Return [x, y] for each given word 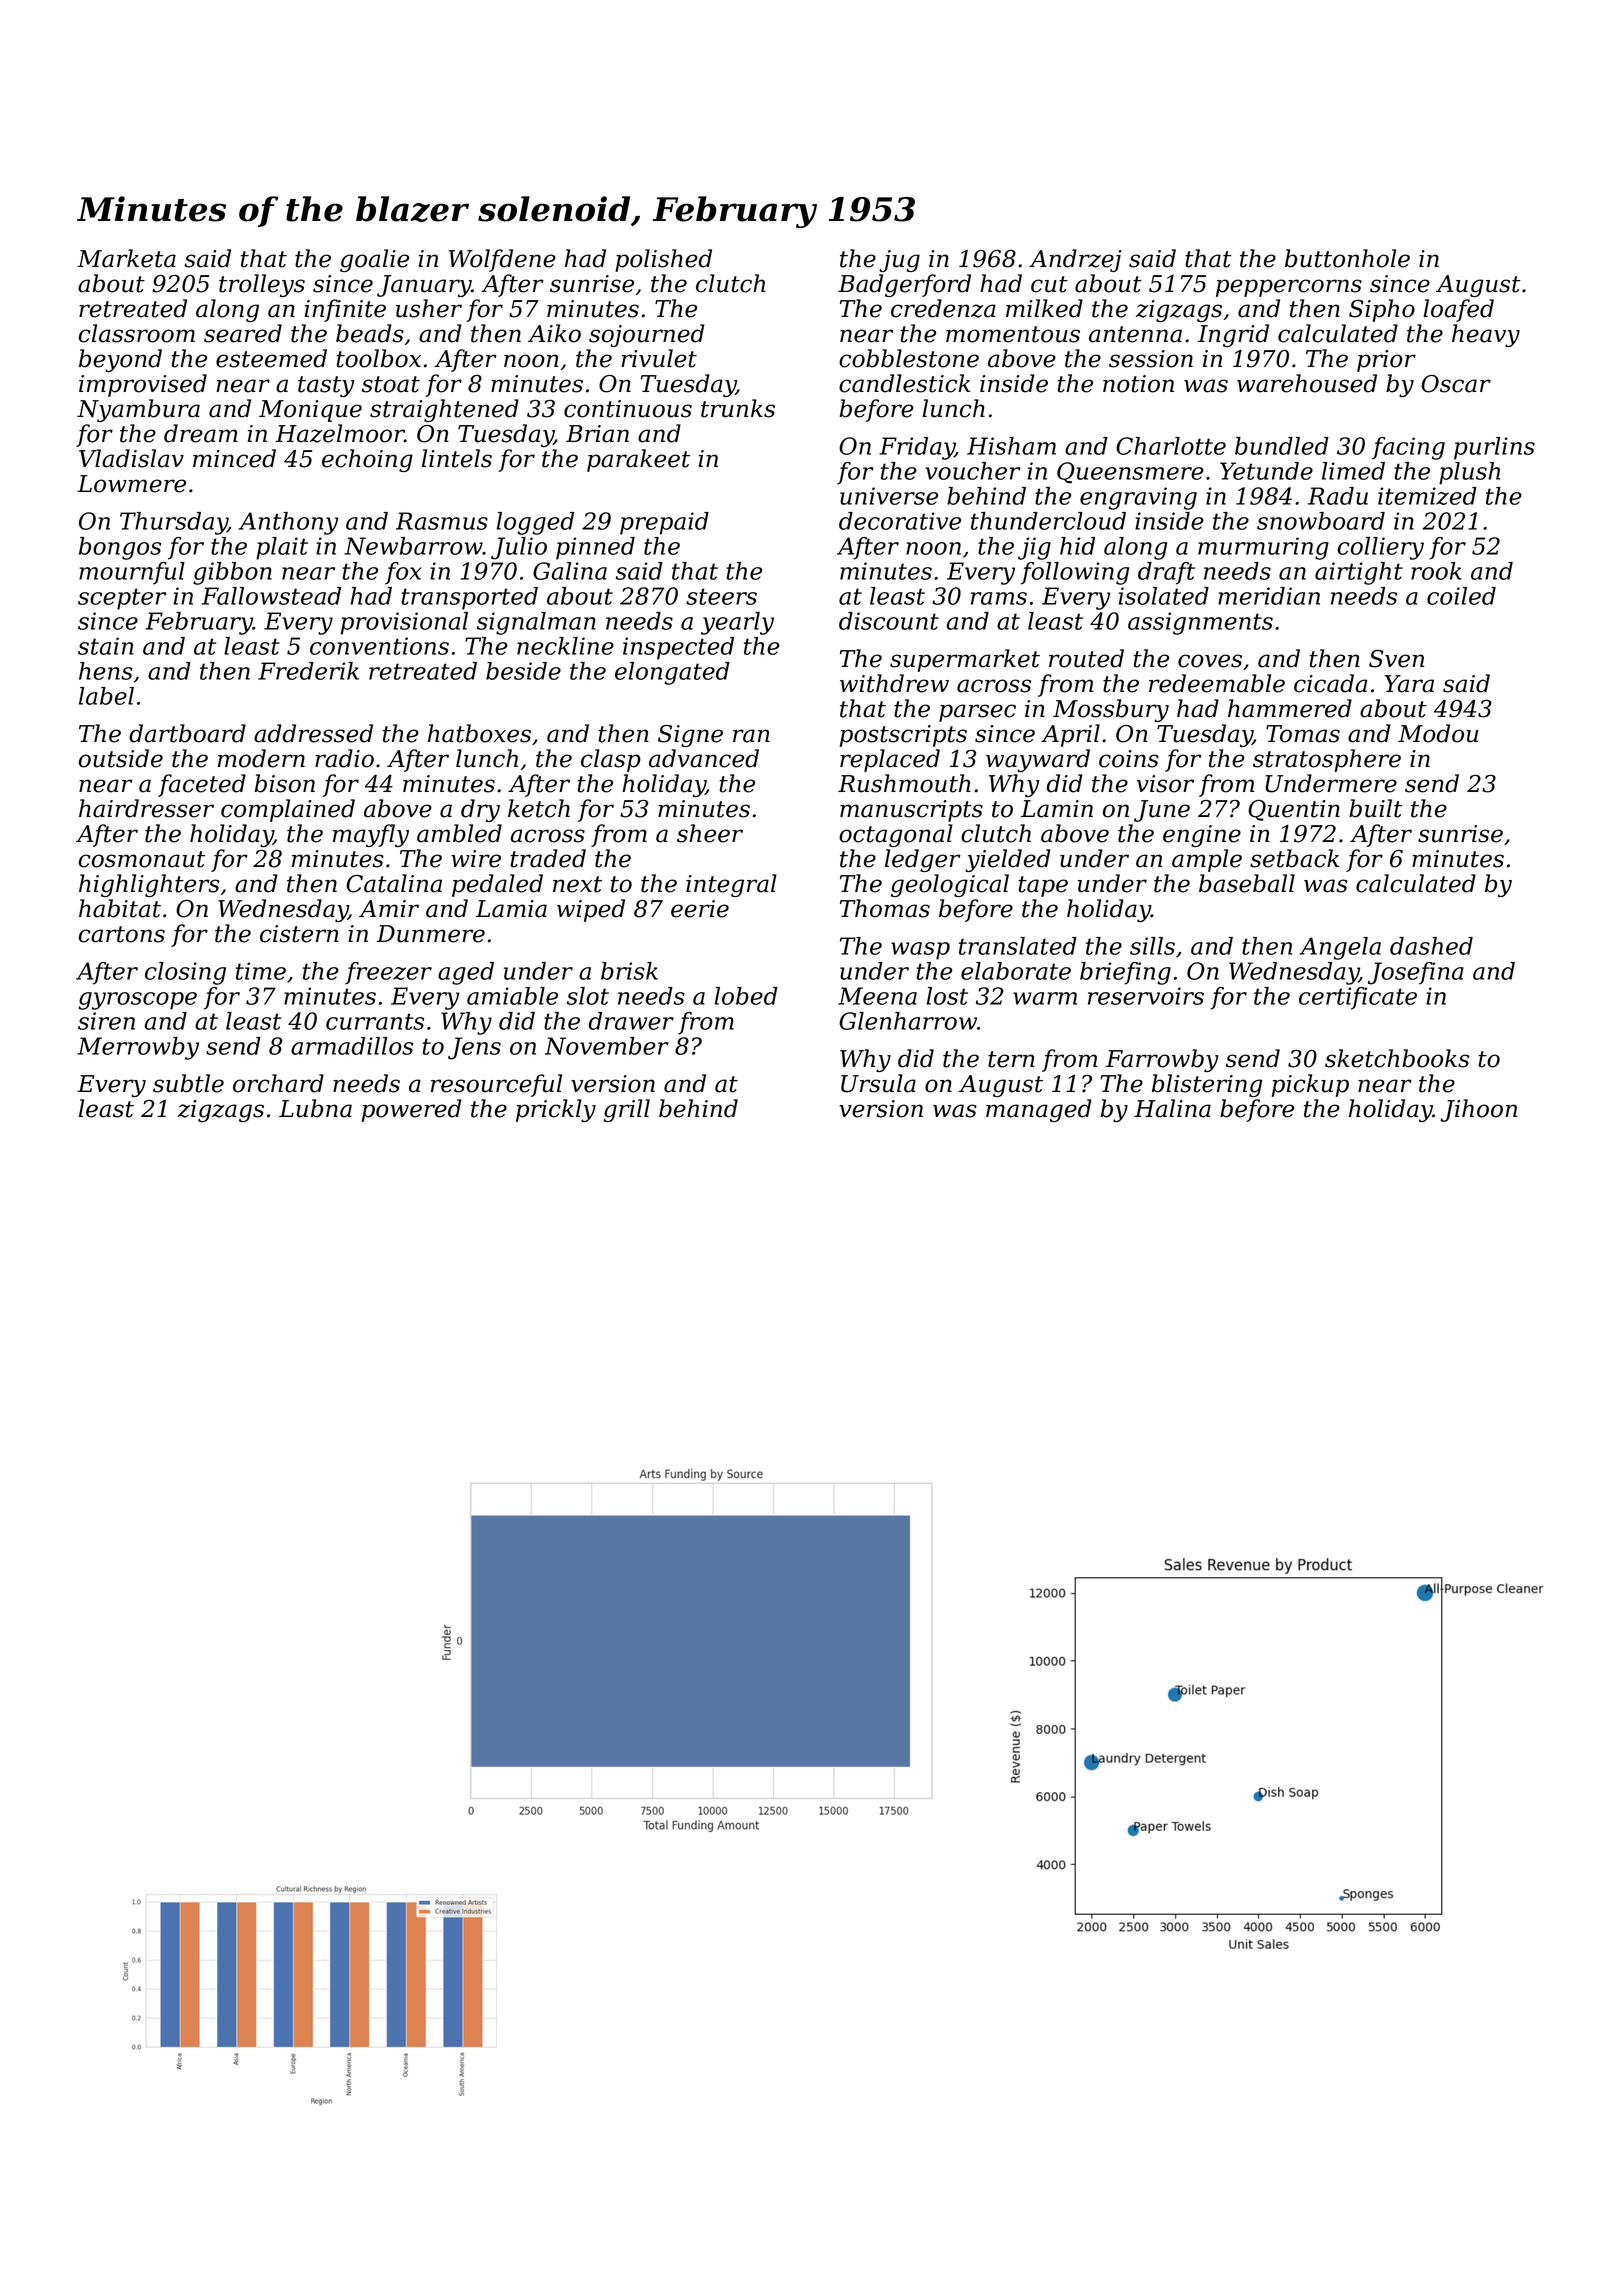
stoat [391, 384]
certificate [1358, 998]
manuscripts [911, 811]
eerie [700, 909]
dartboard [187, 733]
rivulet [659, 358]
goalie [374, 260]
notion [1138, 384]
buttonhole [1347, 258]
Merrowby [138, 1048]
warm [1045, 998]
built [1376, 808]
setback [1294, 858]
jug [899, 261]
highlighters [149, 885]
